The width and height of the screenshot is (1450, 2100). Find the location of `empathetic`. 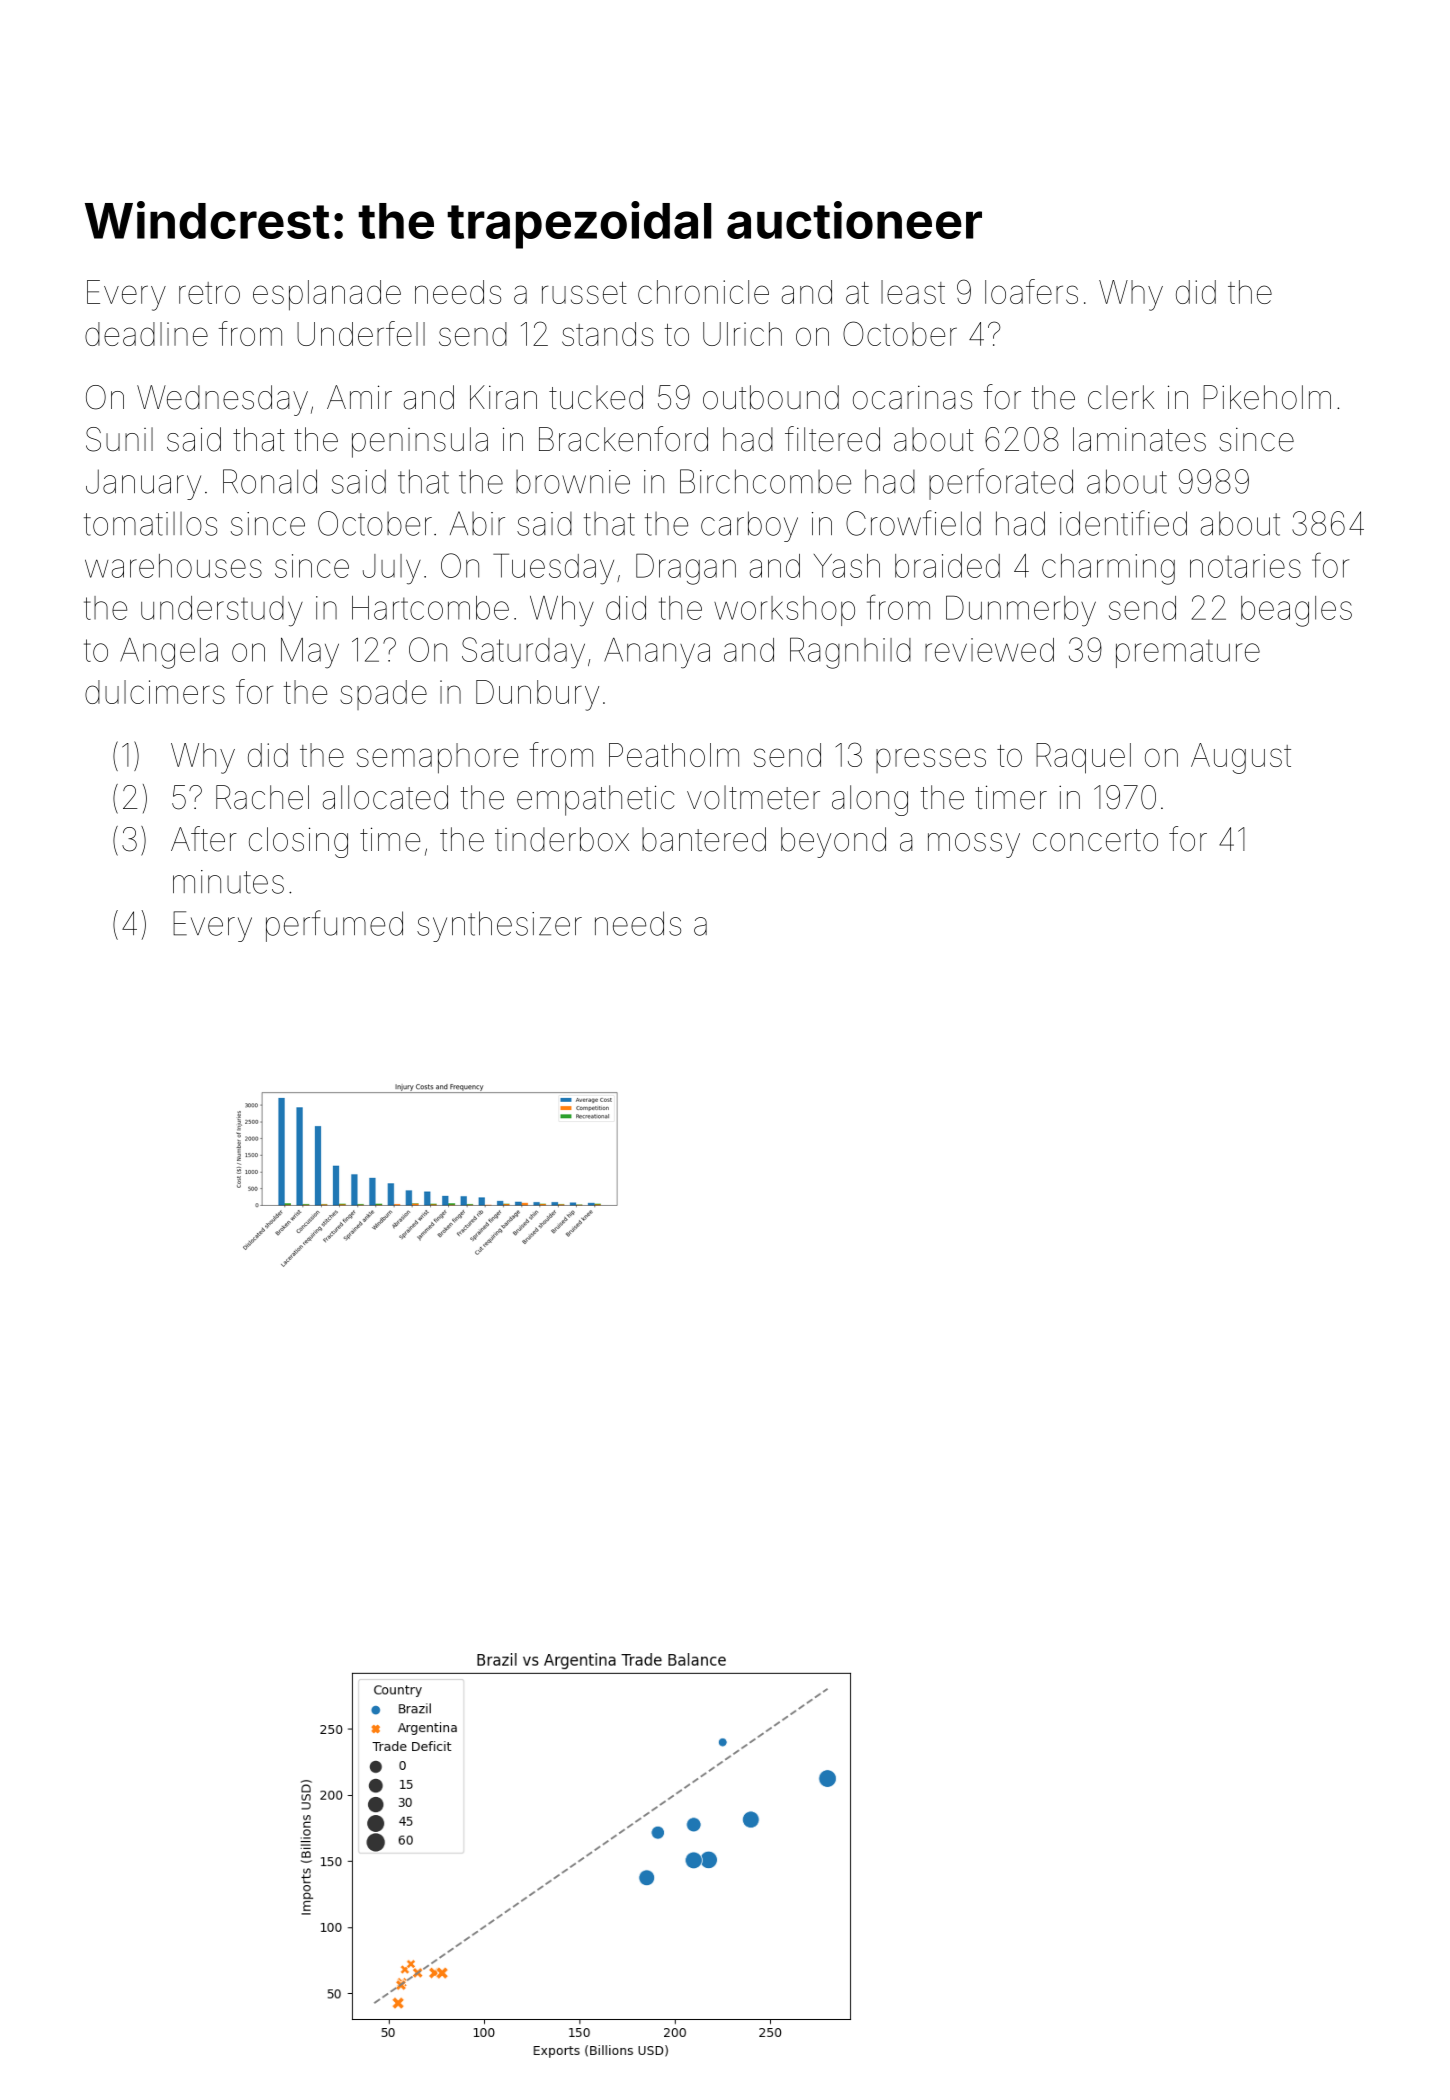

empathetic is located at coordinates (596, 800).
